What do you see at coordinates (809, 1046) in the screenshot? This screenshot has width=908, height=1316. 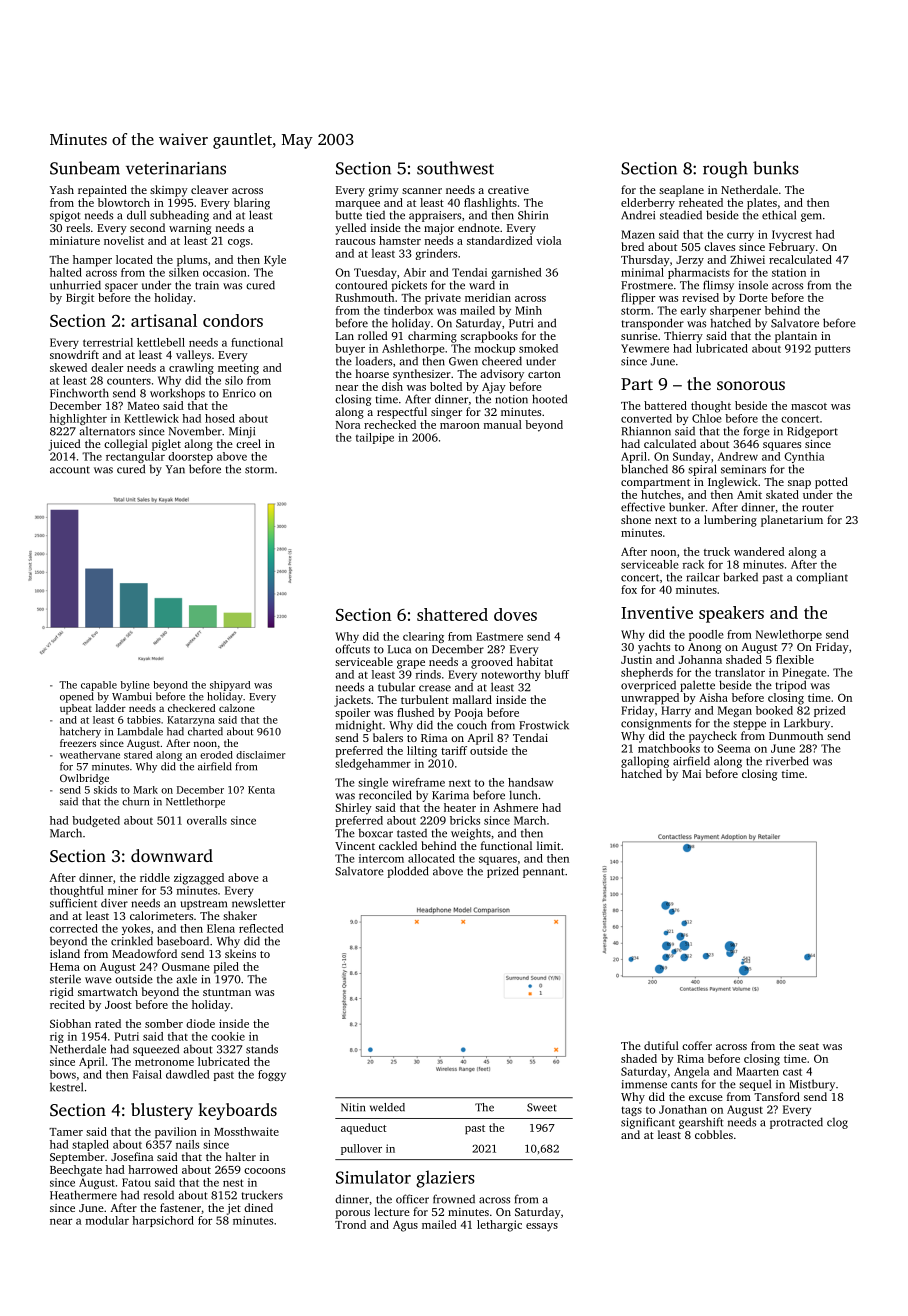 I see `seat` at bounding box center [809, 1046].
